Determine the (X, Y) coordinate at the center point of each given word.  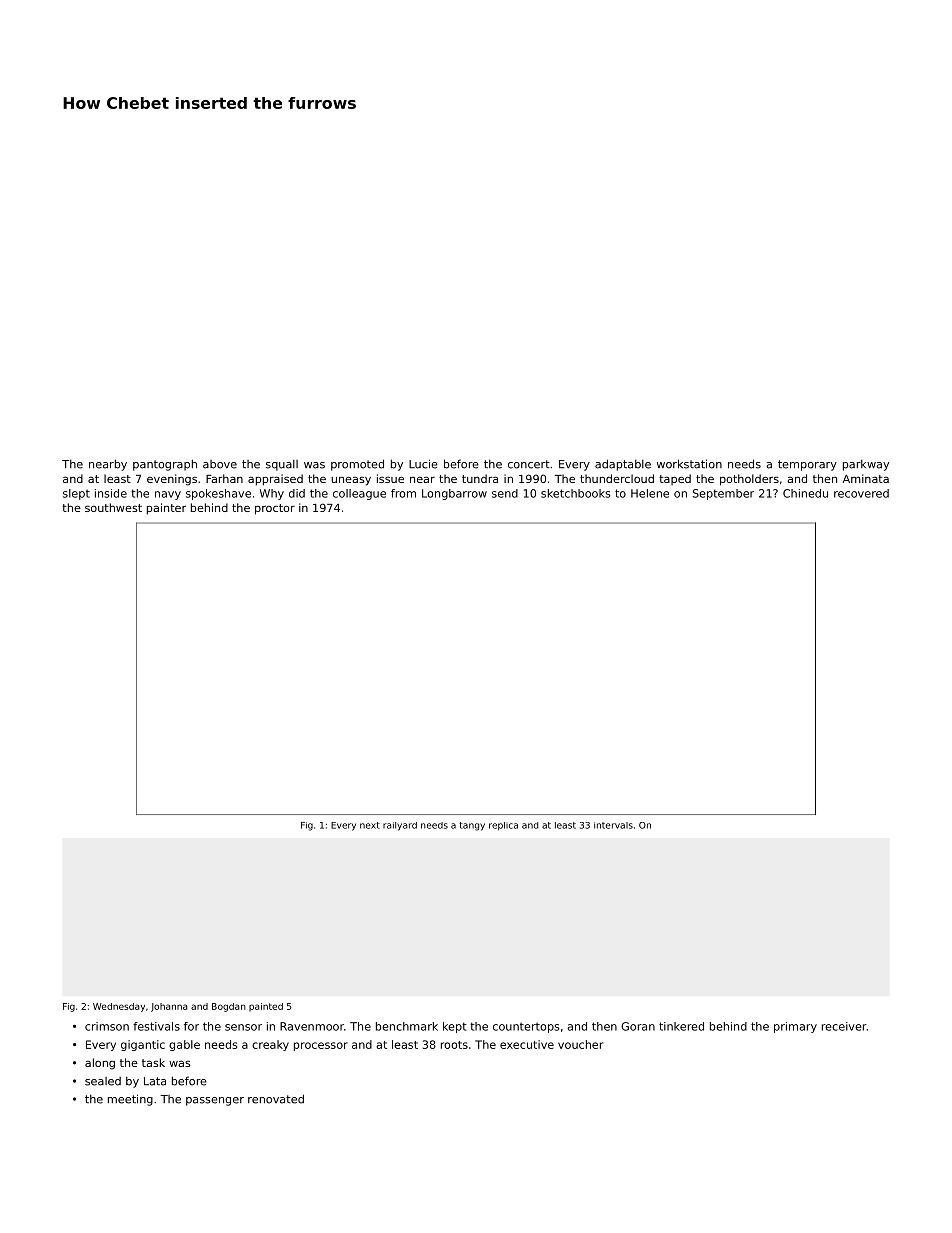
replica (503, 826)
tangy (472, 826)
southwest (113, 507)
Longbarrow (454, 494)
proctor (275, 509)
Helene (650, 493)
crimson (107, 1026)
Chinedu (805, 493)
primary (795, 1027)
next (370, 825)
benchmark (407, 1026)
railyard (400, 826)
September (723, 494)
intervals (613, 825)
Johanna (169, 1007)
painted (266, 1007)
